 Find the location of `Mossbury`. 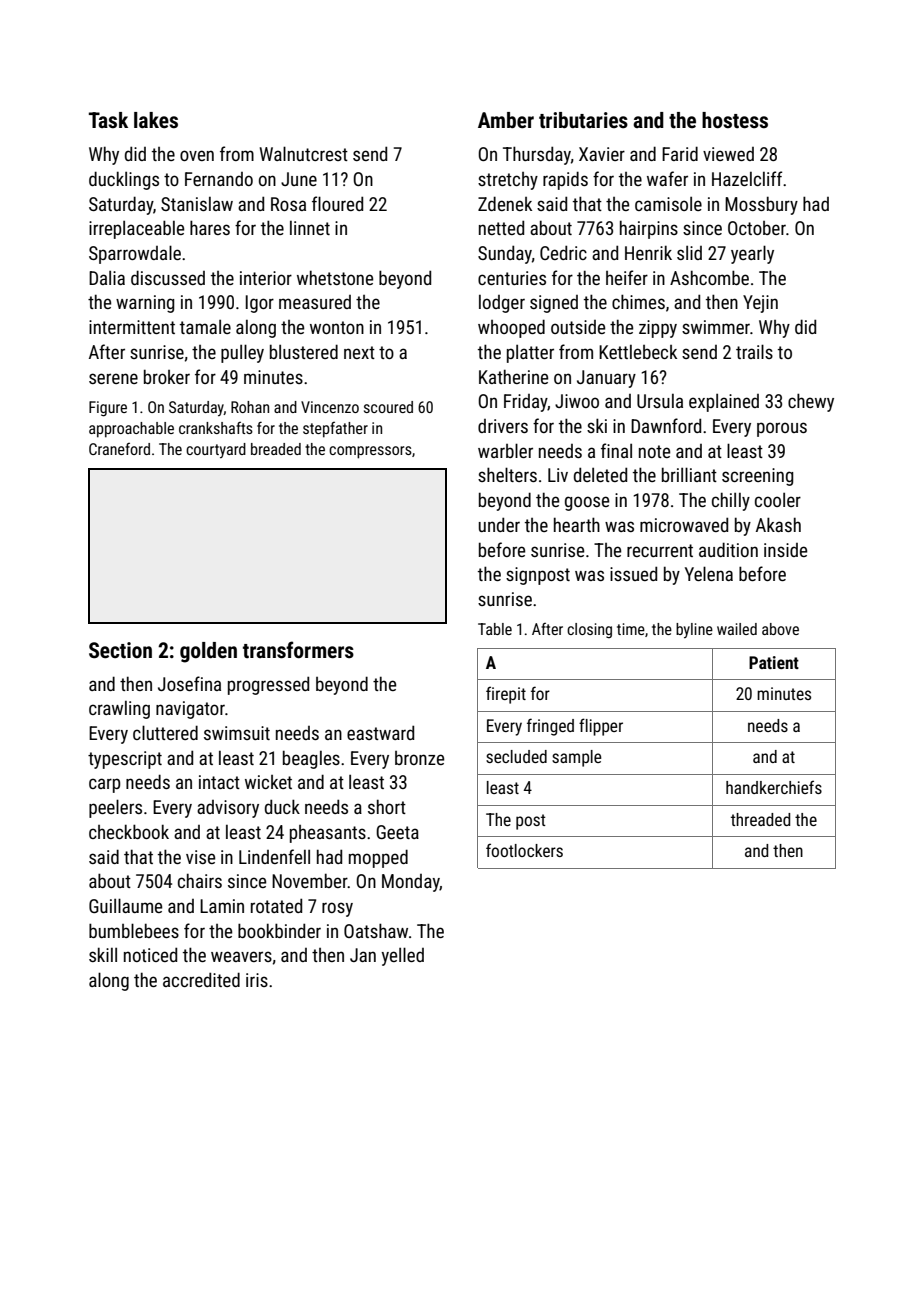

Mossbury is located at coordinates (761, 205).
